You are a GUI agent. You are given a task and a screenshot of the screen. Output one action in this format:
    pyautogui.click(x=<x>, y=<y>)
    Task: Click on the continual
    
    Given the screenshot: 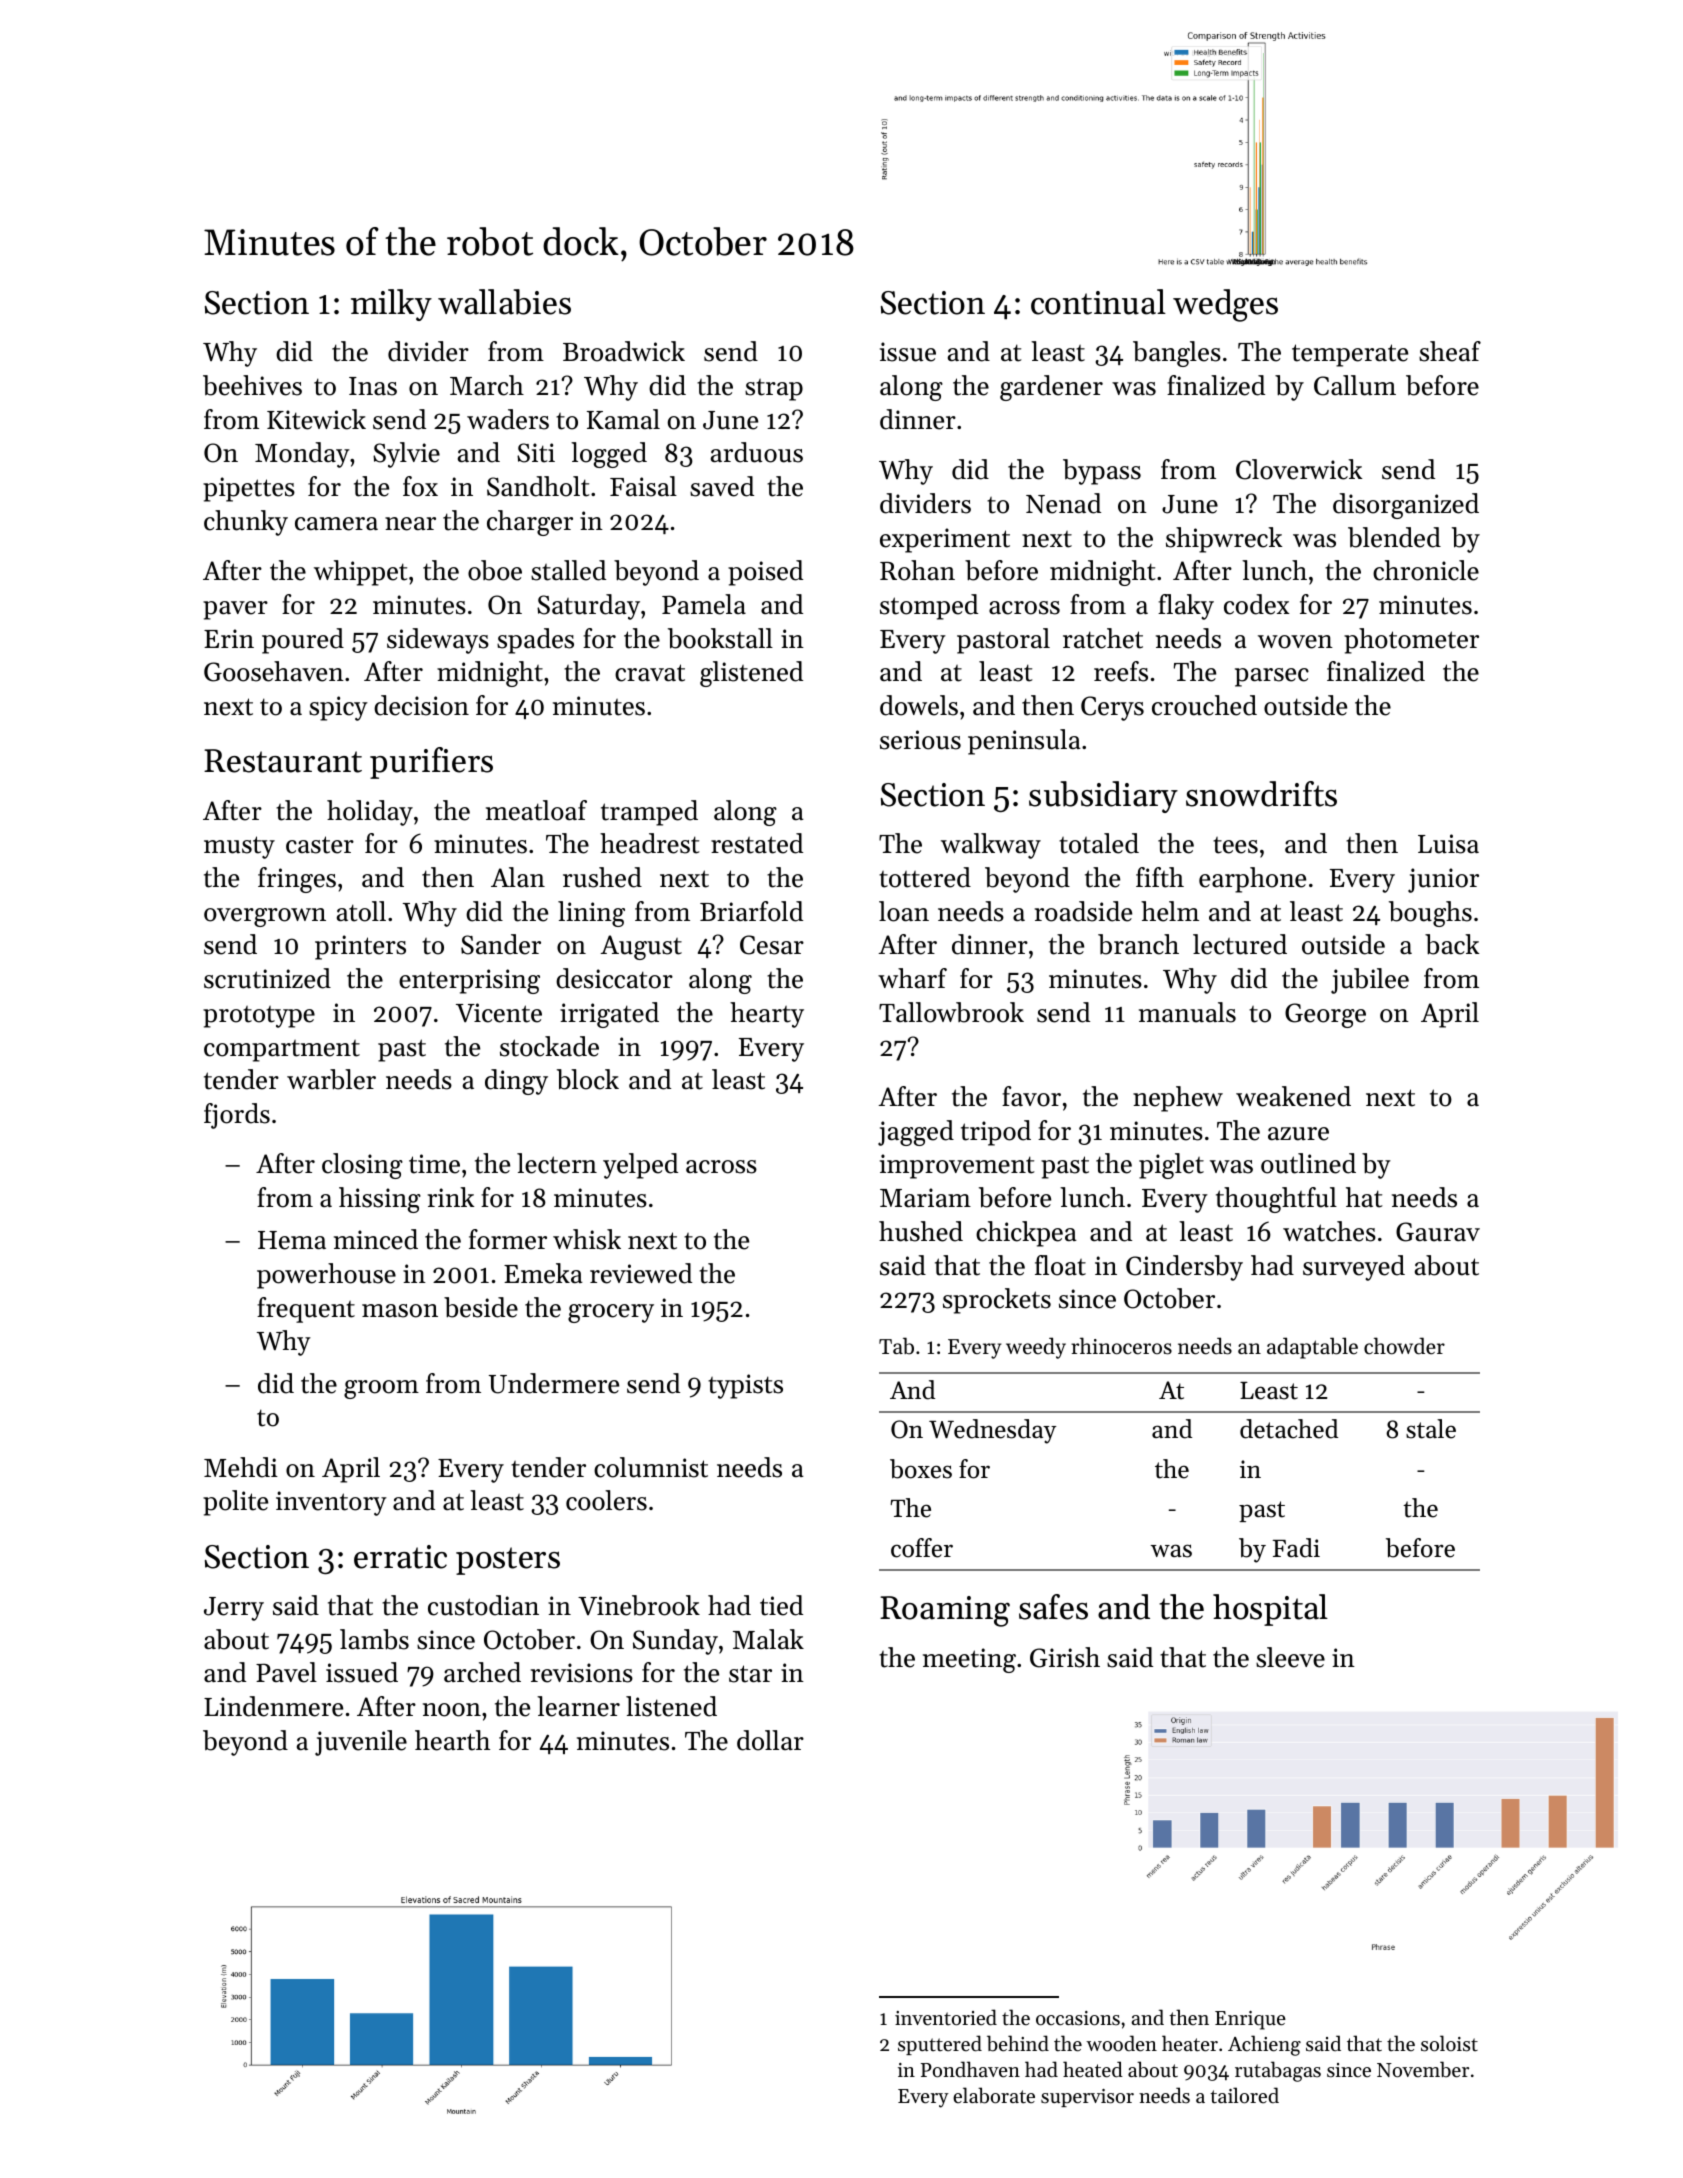 What is the action you would take?
    pyautogui.click(x=1098, y=302)
